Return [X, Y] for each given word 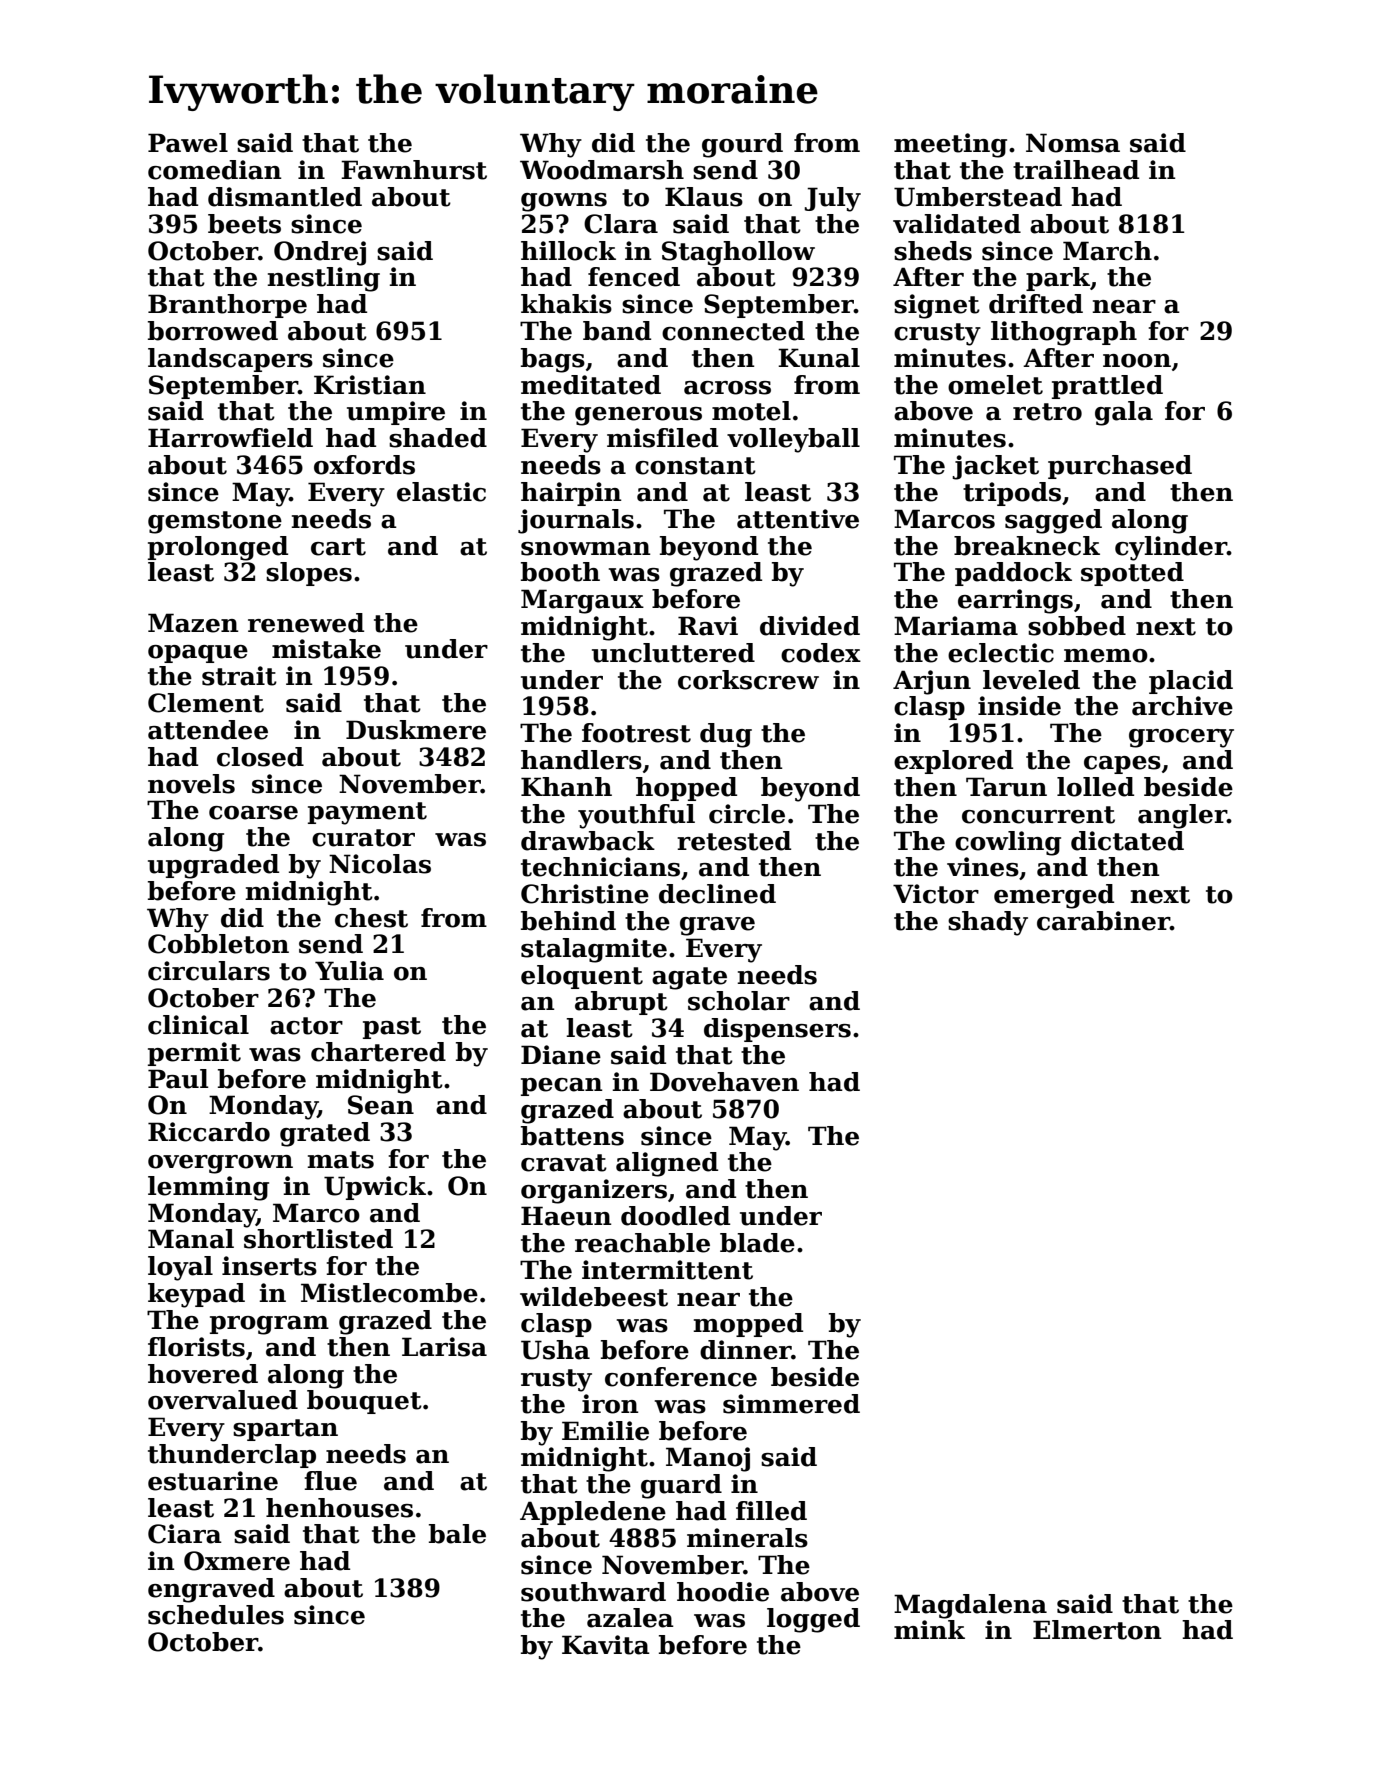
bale [457, 1534]
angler [1182, 816]
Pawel [188, 143]
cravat [564, 1163]
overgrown [220, 1164]
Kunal [819, 358]
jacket [995, 467]
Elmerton [1097, 1630]
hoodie [723, 1592]
